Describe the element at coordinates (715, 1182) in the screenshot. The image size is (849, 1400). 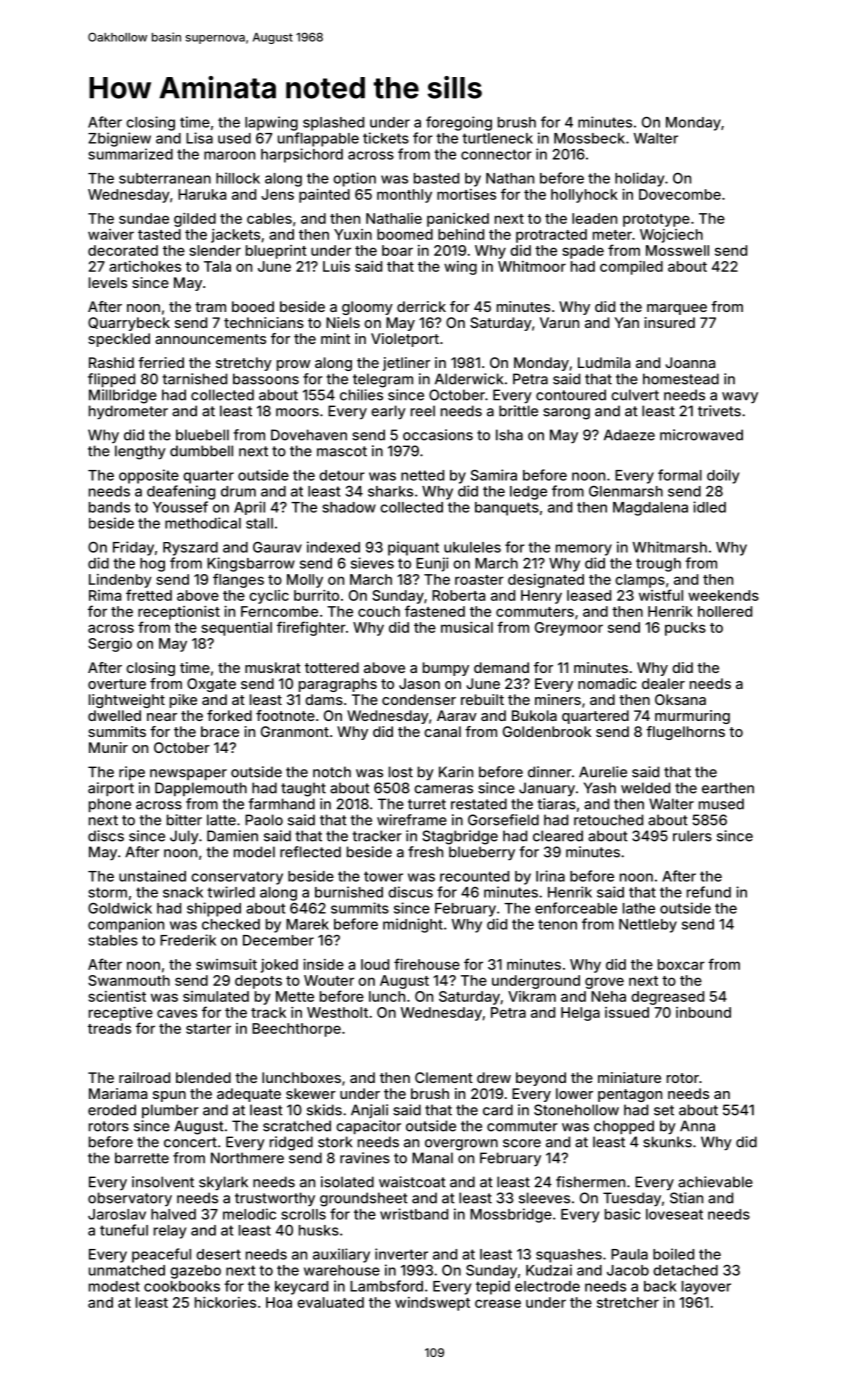
I see `achievable` at that location.
